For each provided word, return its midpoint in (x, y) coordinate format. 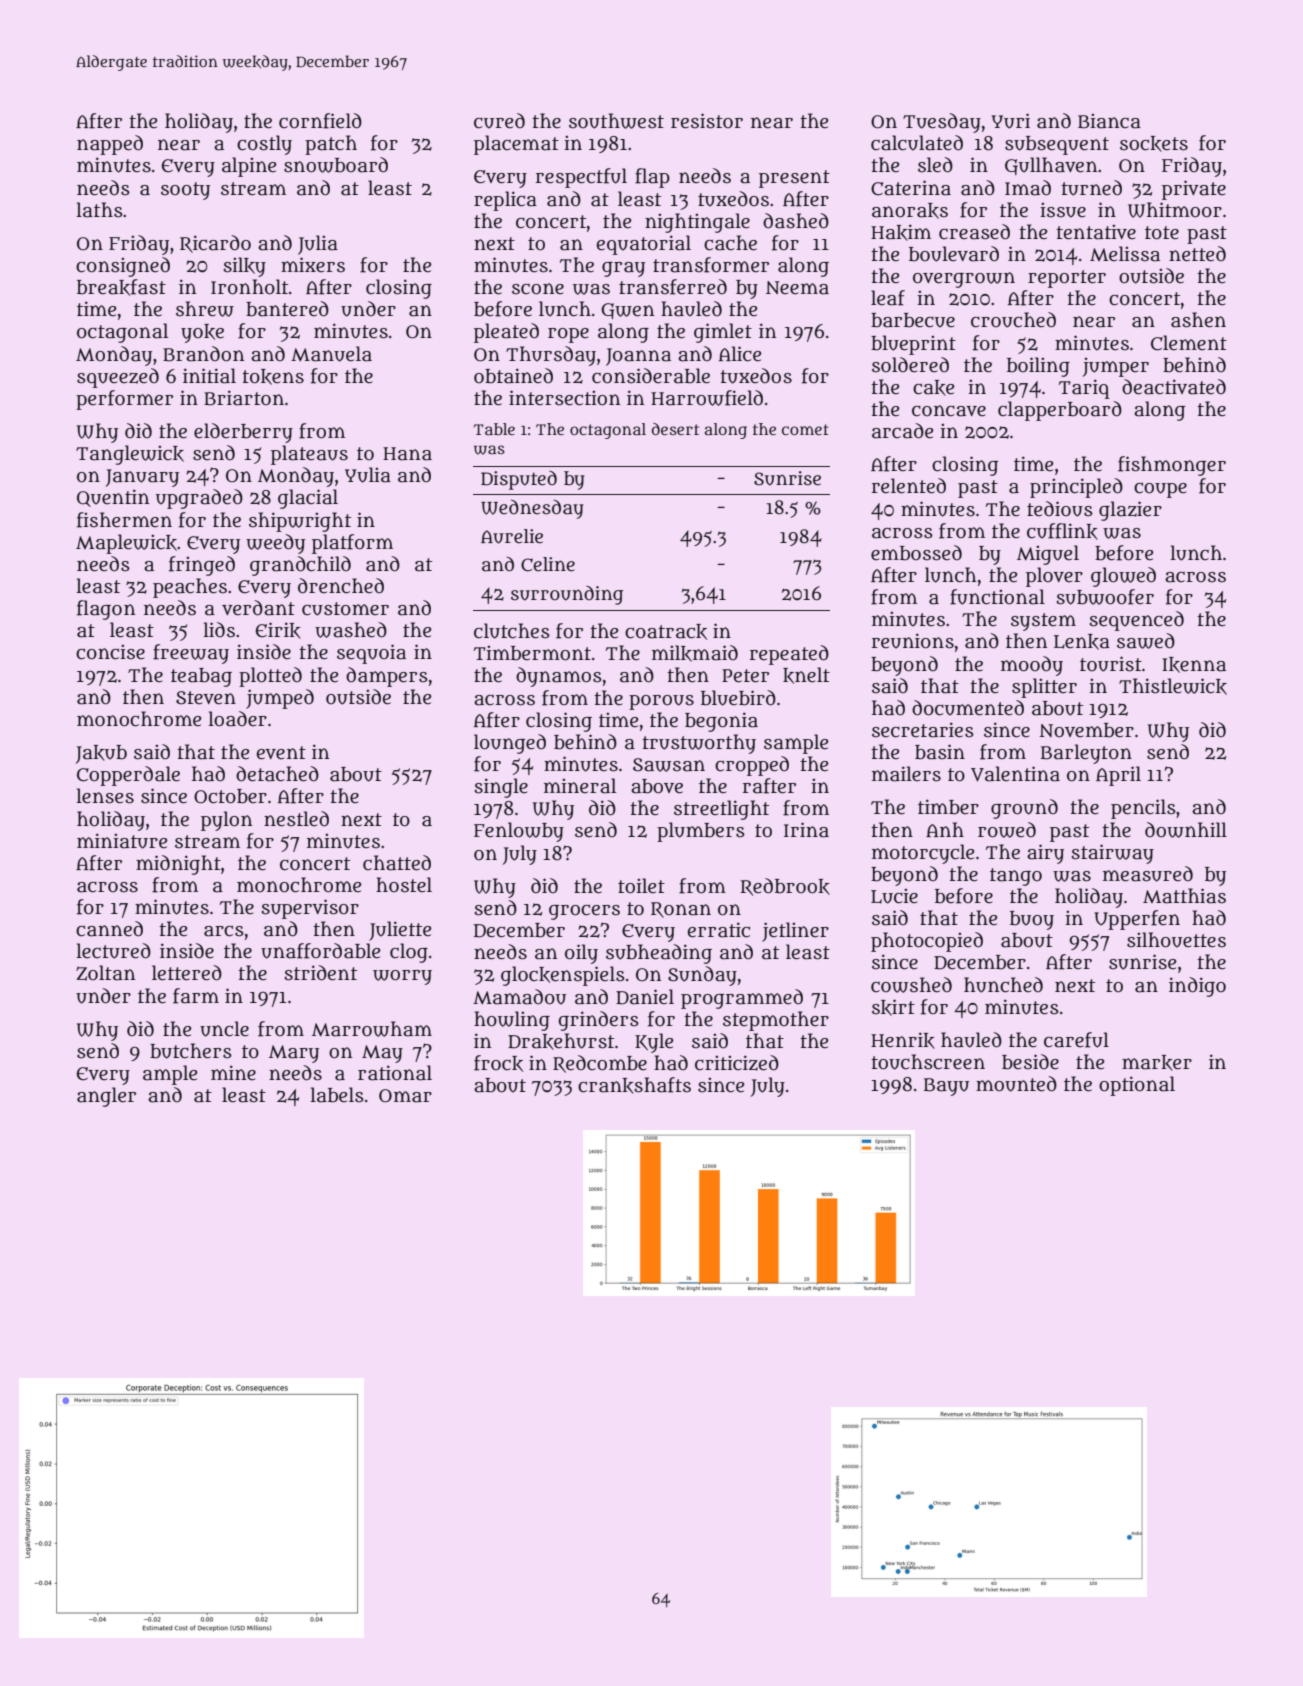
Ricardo (215, 244)
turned (1091, 188)
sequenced (1136, 621)
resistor (707, 121)
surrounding (567, 595)
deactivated (1174, 387)
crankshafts (634, 1085)
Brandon (203, 354)
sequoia (371, 654)
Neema (797, 288)
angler (106, 1097)
